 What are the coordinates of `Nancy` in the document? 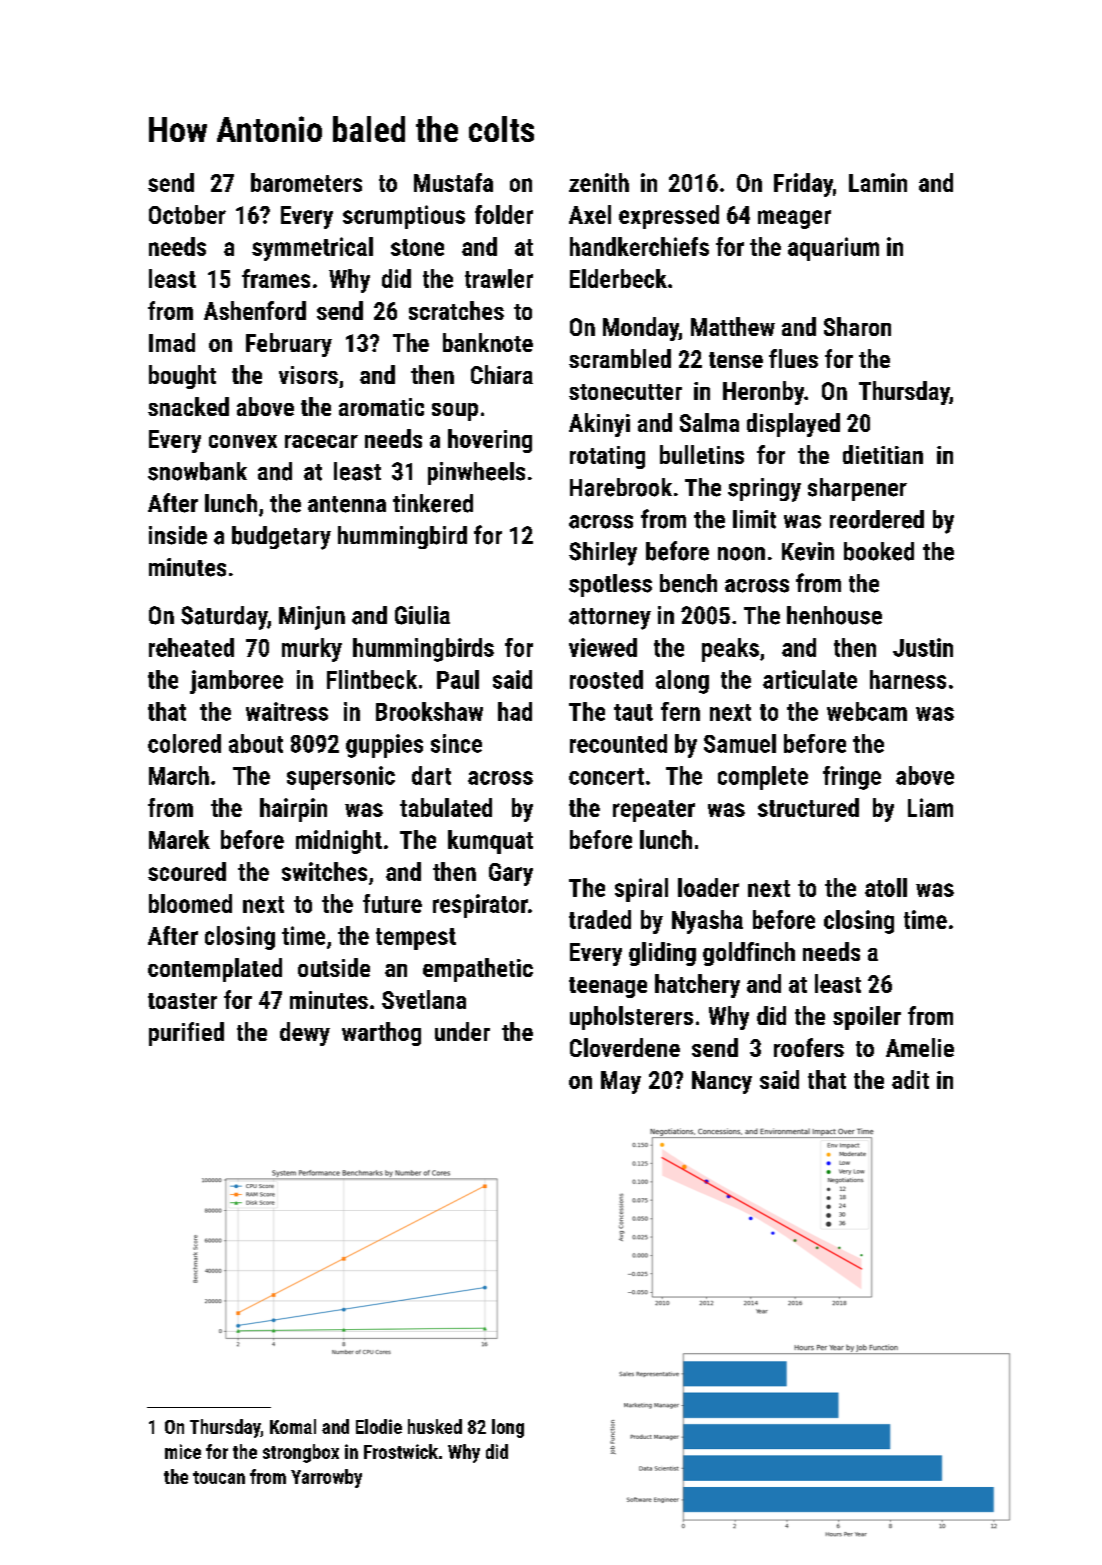 It's located at (722, 1082).
